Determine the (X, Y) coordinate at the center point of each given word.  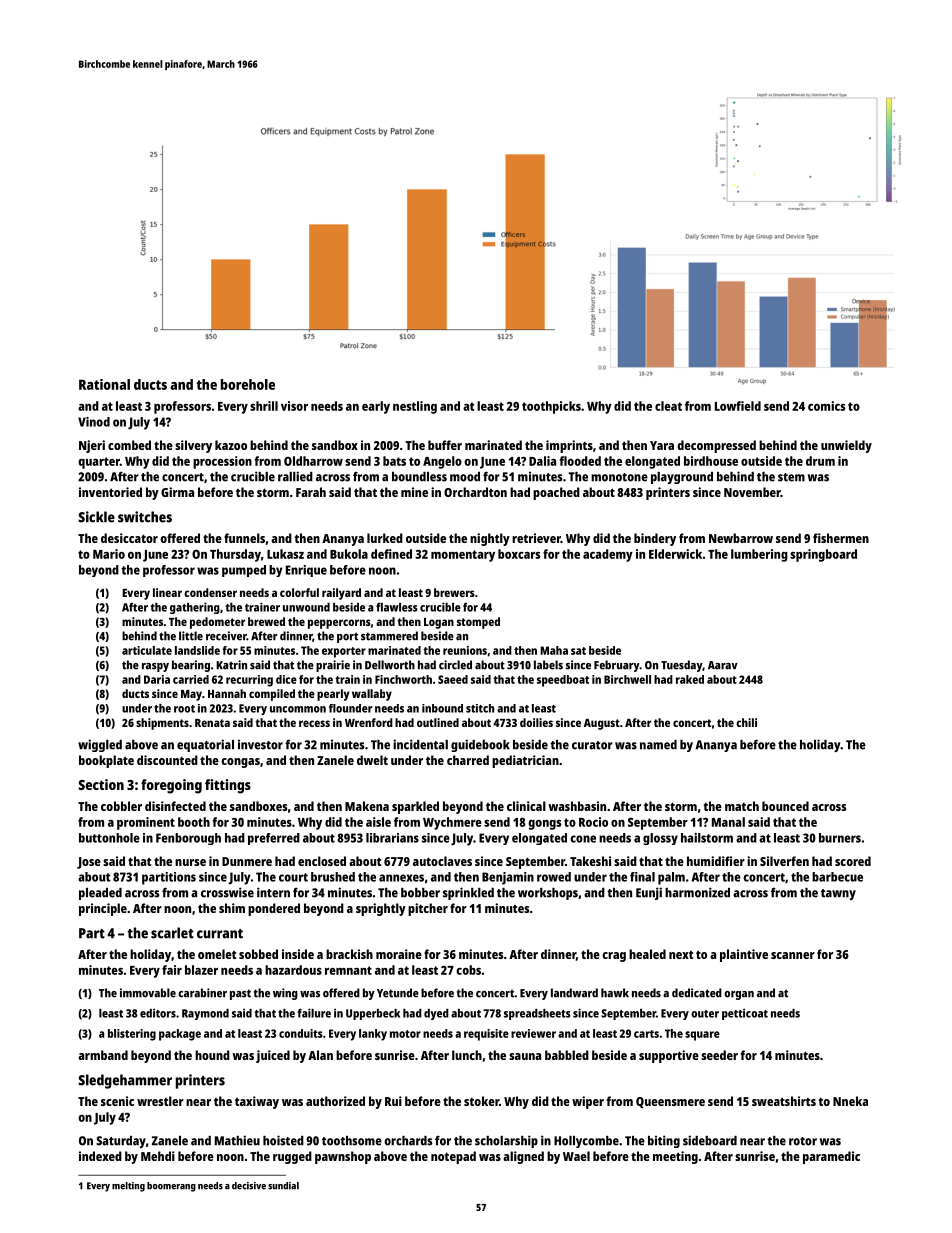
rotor (803, 1141)
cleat (668, 406)
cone (583, 839)
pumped (244, 571)
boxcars (519, 554)
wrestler (160, 1101)
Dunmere (247, 861)
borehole (248, 384)
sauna (525, 1056)
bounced (785, 806)
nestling (415, 407)
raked (690, 679)
